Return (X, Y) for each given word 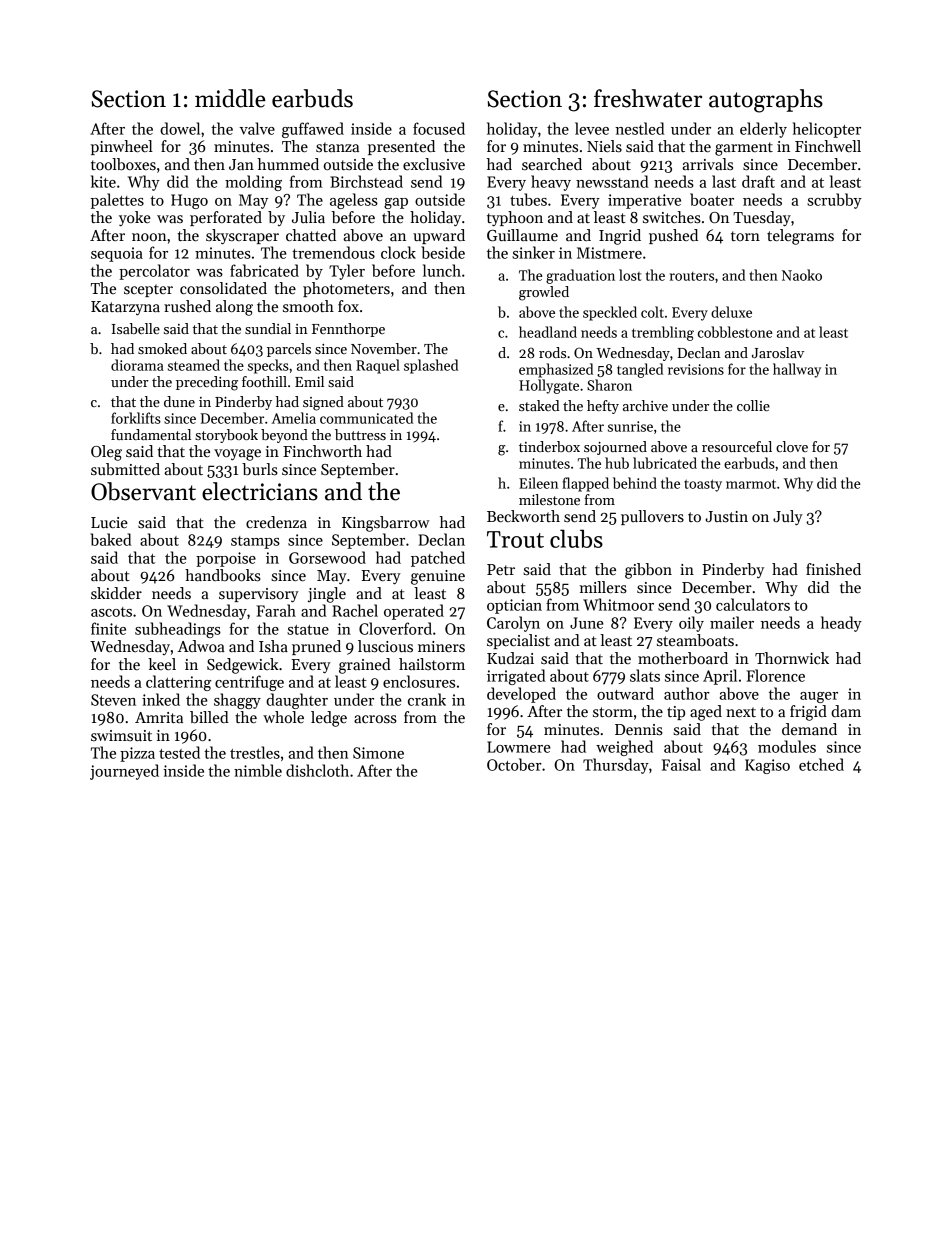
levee (592, 128)
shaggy (237, 701)
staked (539, 405)
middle (230, 98)
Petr (501, 569)
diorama (137, 365)
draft (758, 181)
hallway (797, 370)
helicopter (827, 130)
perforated (226, 218)
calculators (753, 604)
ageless (354, 201)
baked (110, 539)
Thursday (616, 766)
